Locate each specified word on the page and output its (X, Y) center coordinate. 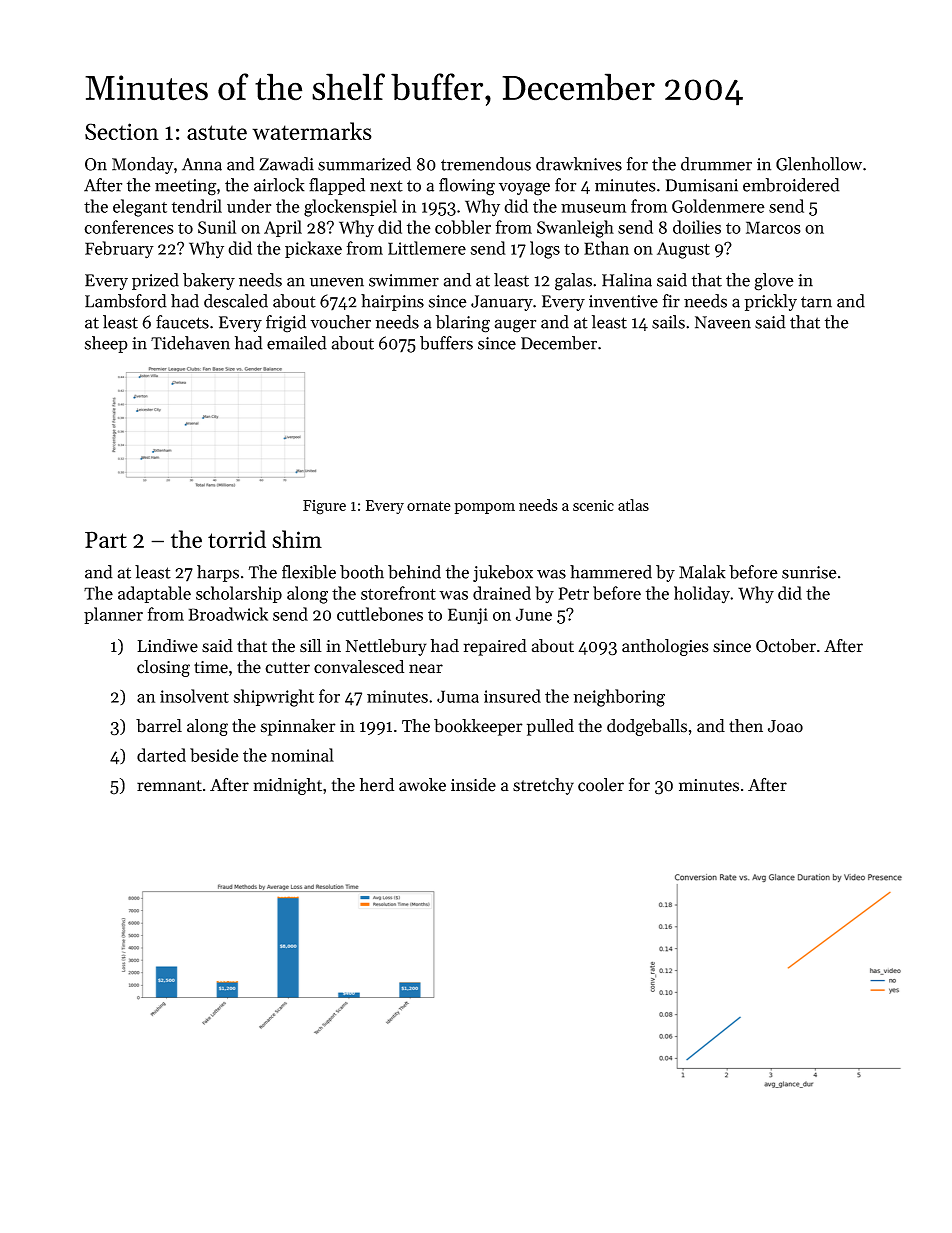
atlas (633, 505)
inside (473, 785)
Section (122, 131)
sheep (106, 344)
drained (502, 593)
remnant (169, 786)
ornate (429, 506)
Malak (702, 572)
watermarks (312, 131)
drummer (716, 164)
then (746, 726)
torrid (237, 539)
